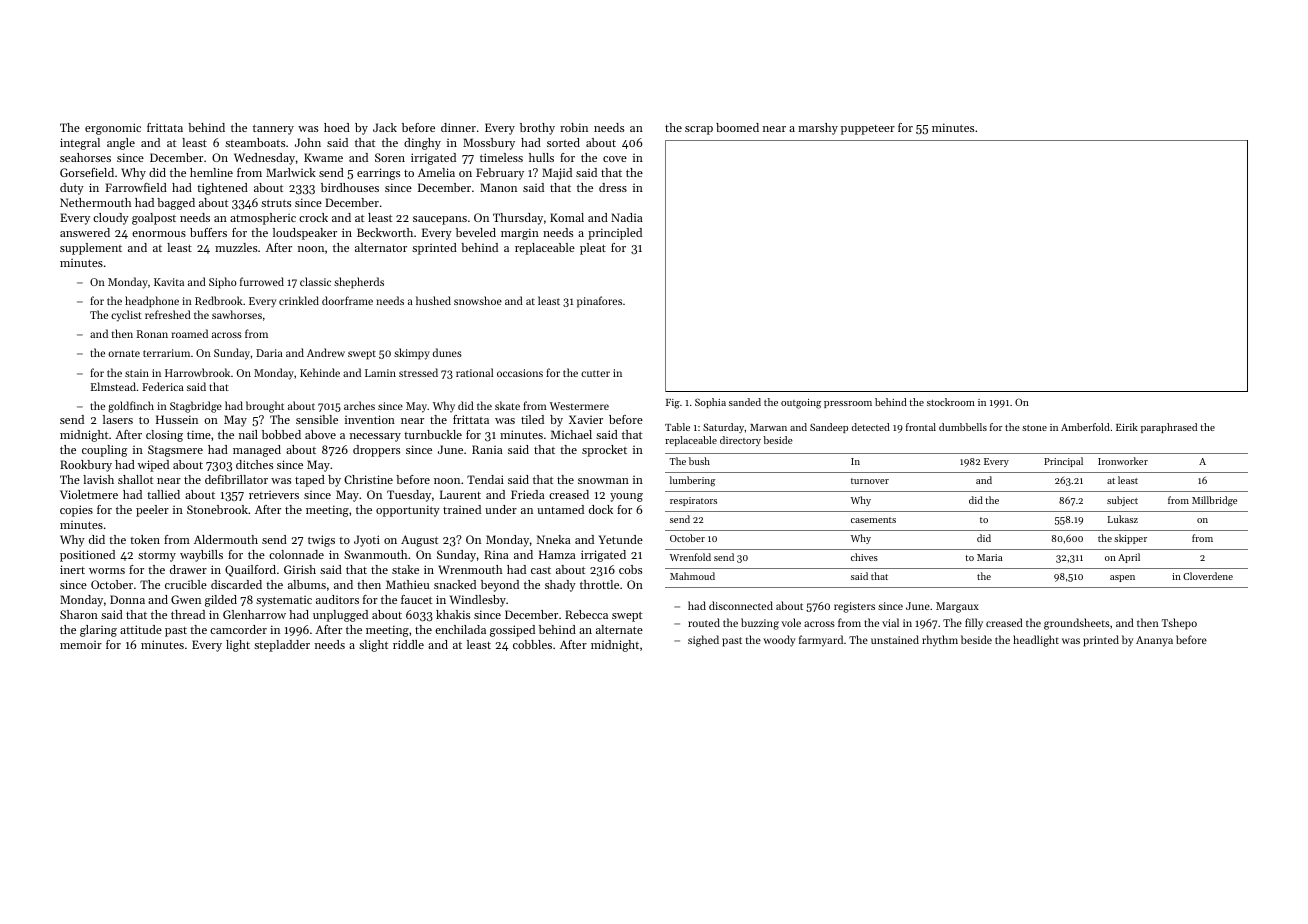  Describe the element at coordinates (801, 404) in the screenshot. I see `outgoing` at that location.
